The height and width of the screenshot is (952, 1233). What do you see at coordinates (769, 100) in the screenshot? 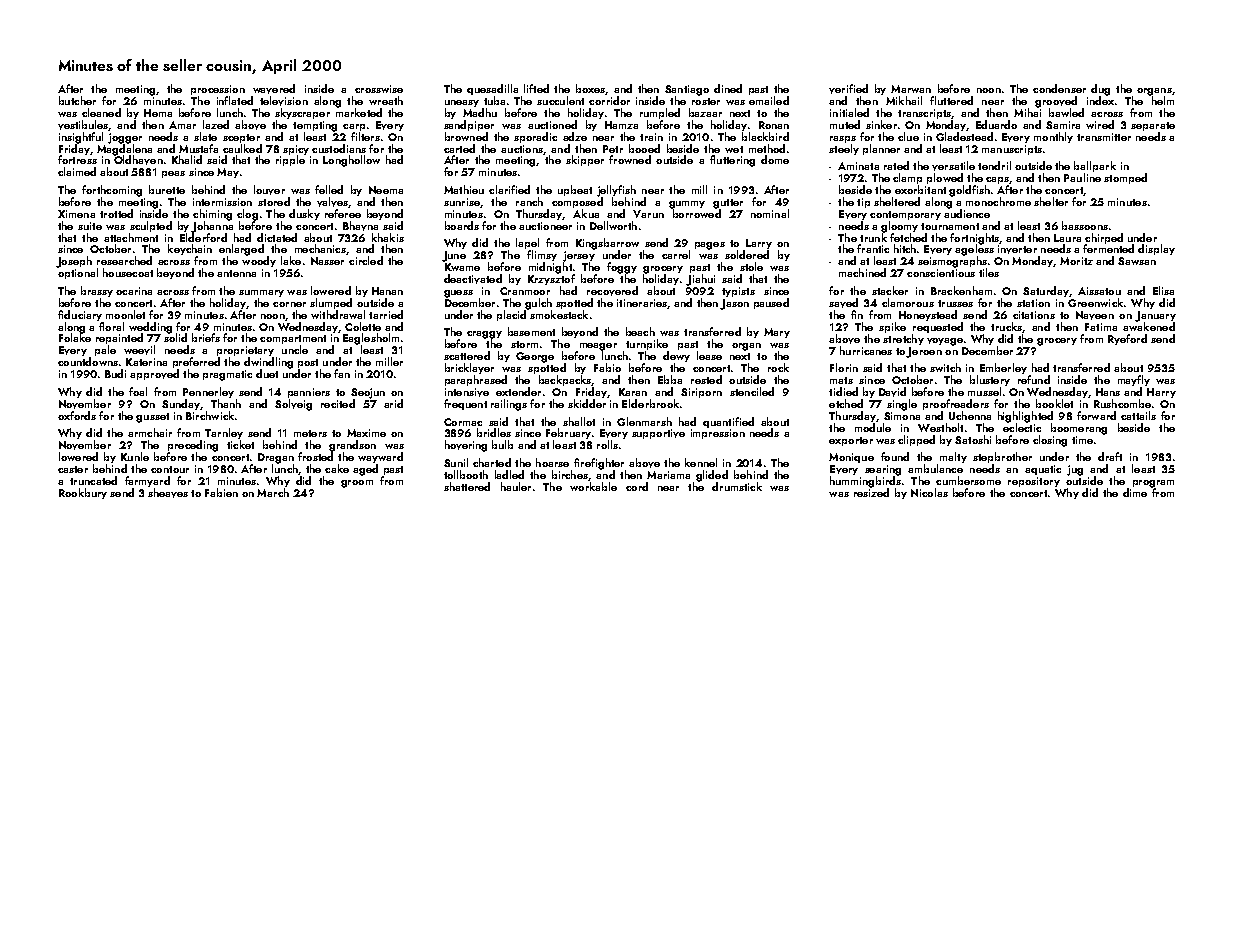
I see `emailed` at bounding box center [769, 100].
